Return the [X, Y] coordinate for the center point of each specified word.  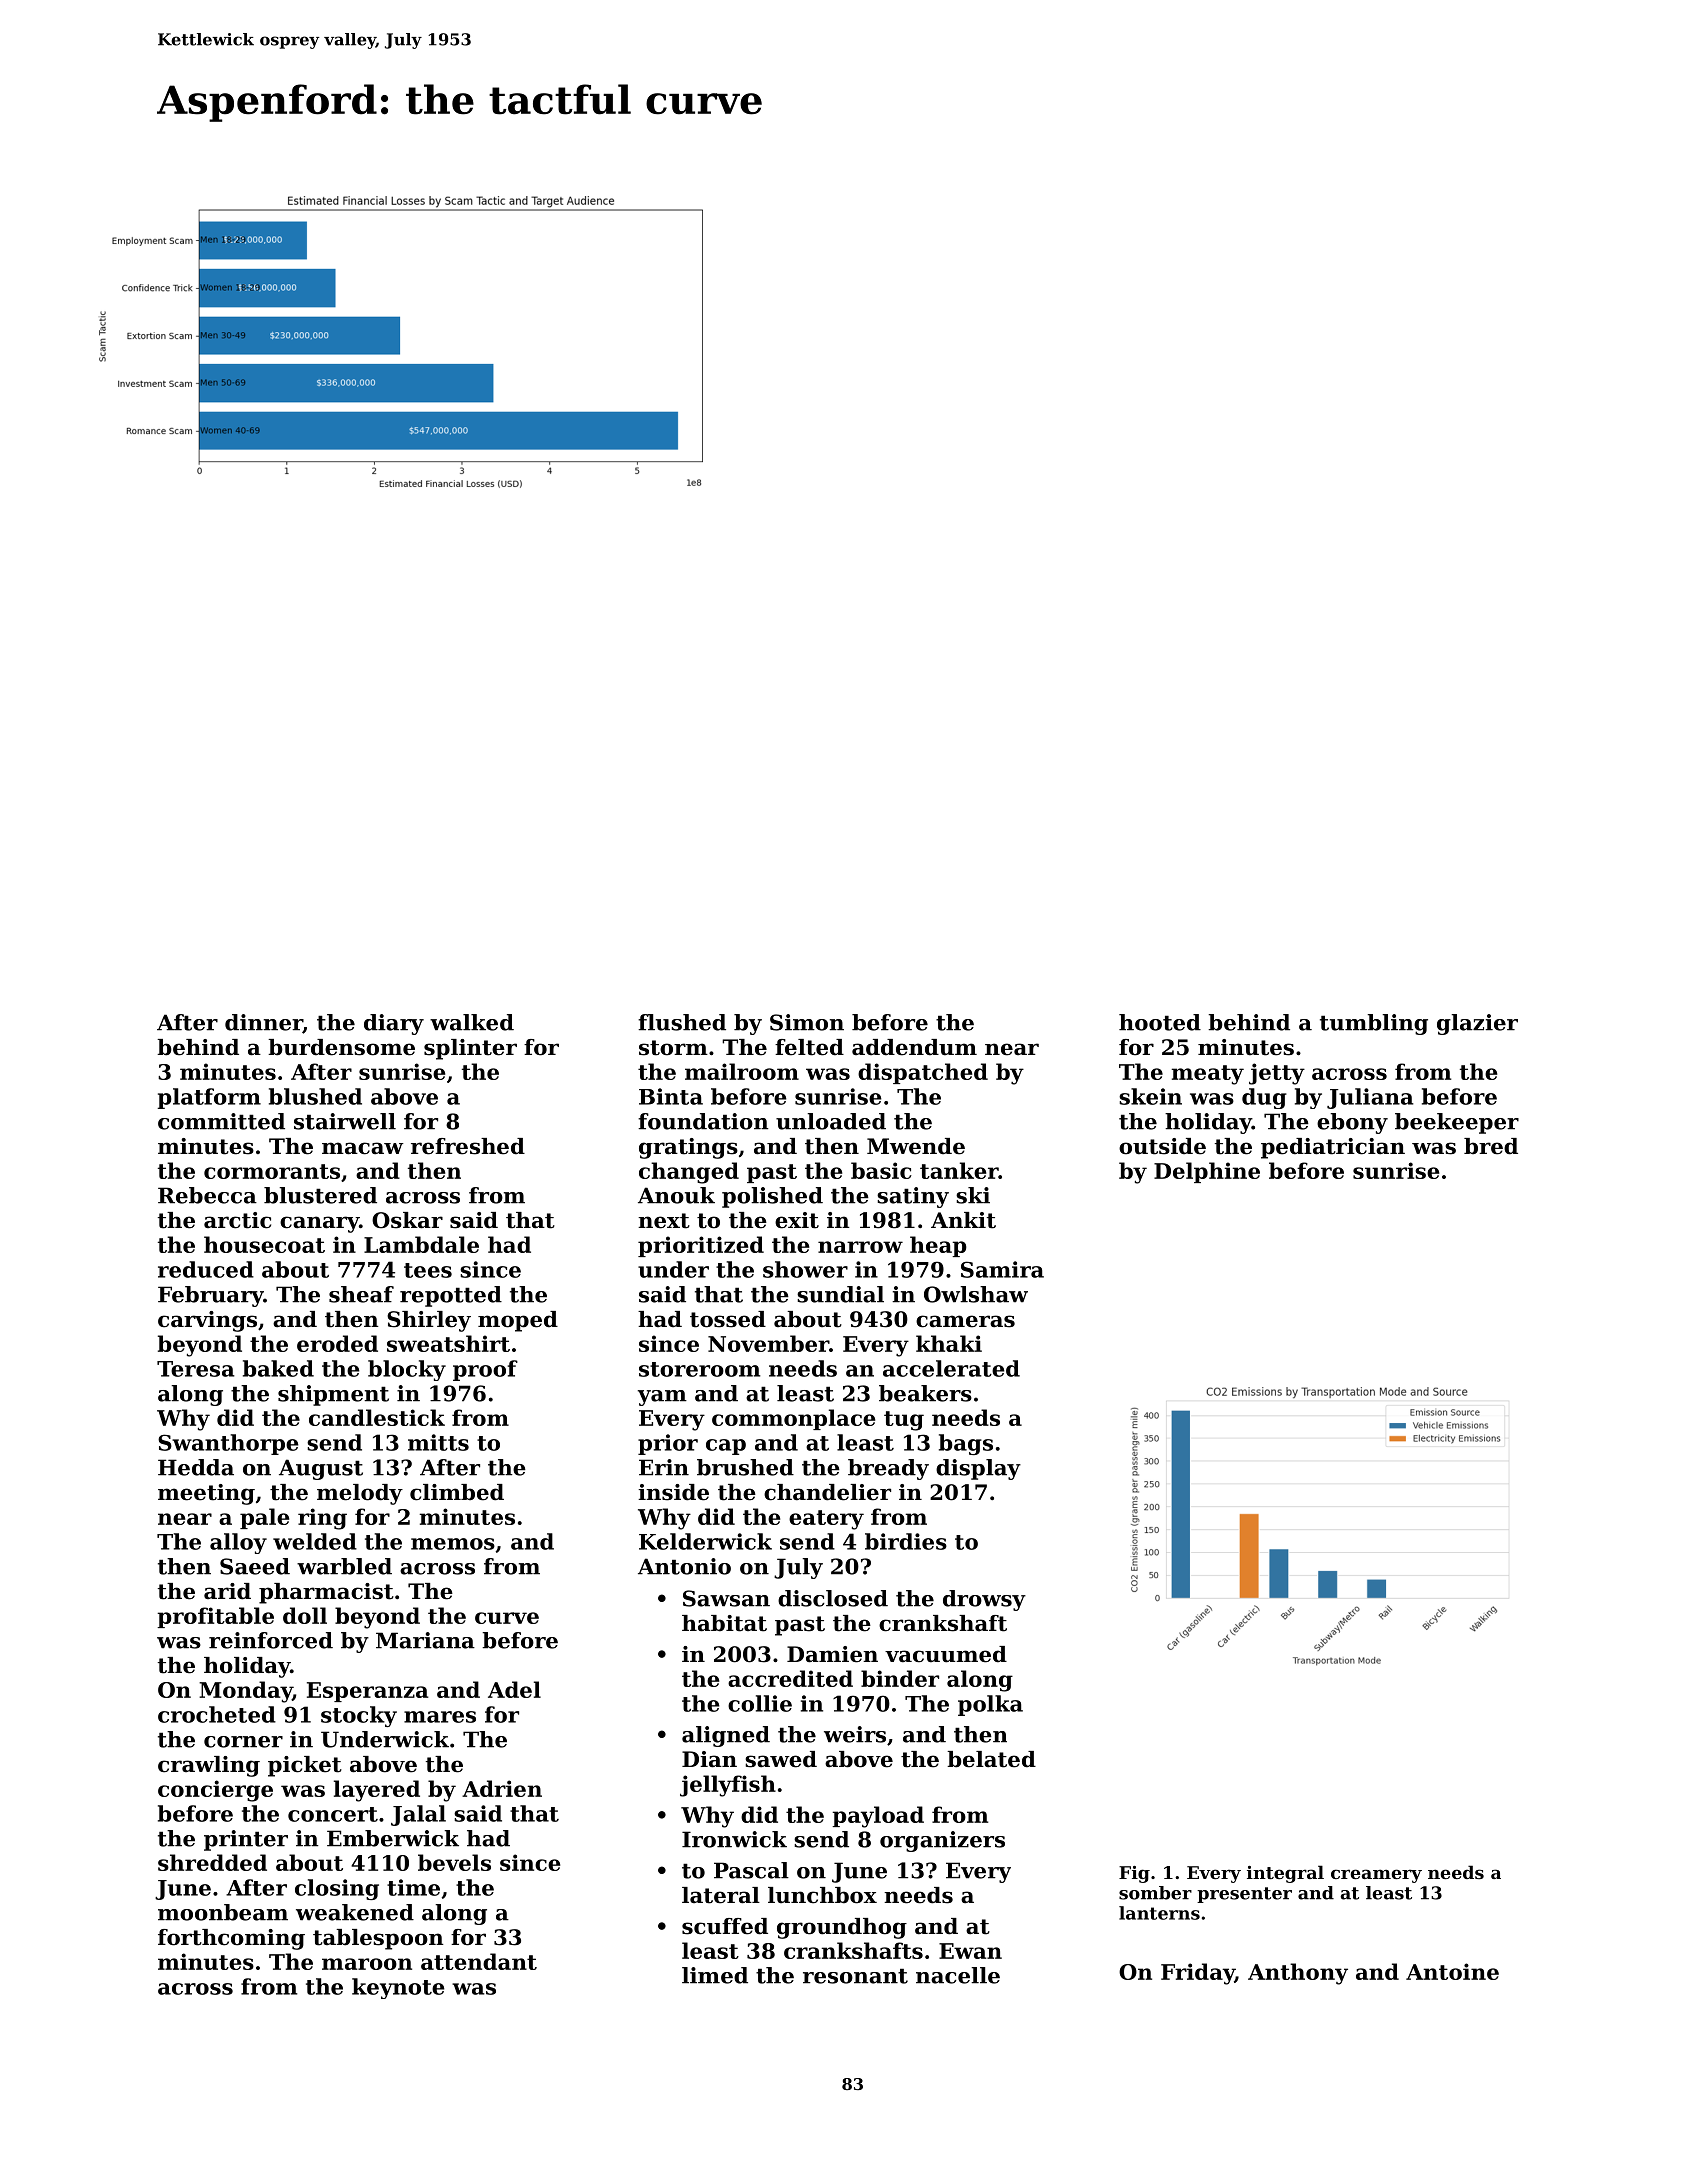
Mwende [916, 1146]
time [413, 1887]
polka [990, 1705]
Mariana [425, 1640]
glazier [1477, 1024]
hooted [1160, 1022]
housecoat [264, 1244]
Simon [807, 1022]
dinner [264, 1023]
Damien [832, 1654]
